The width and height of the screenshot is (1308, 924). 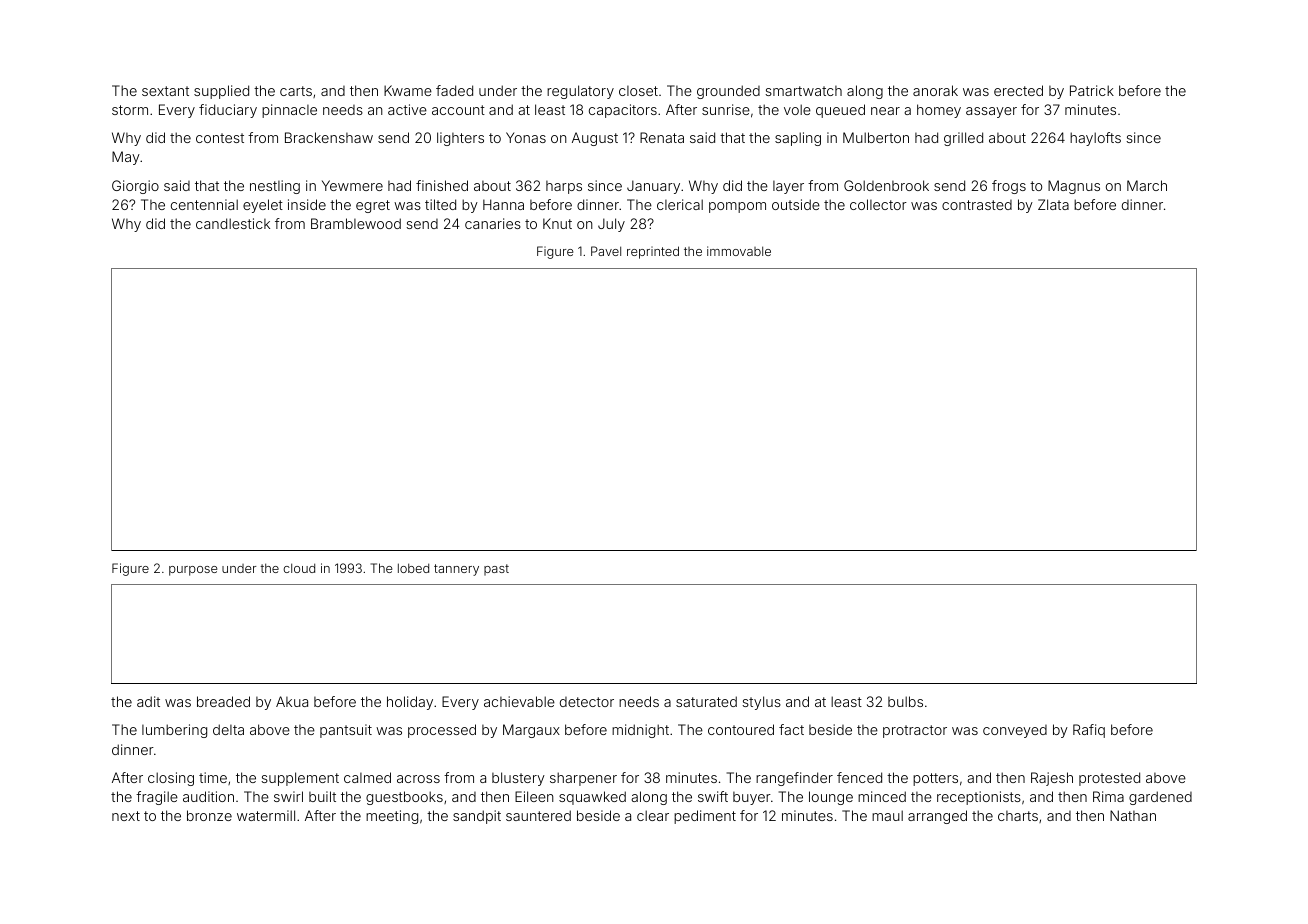 What do you see at coordinates (356, 223) in the screenshot?
I see `Bramblewood` at bounding box center [356, 223].
